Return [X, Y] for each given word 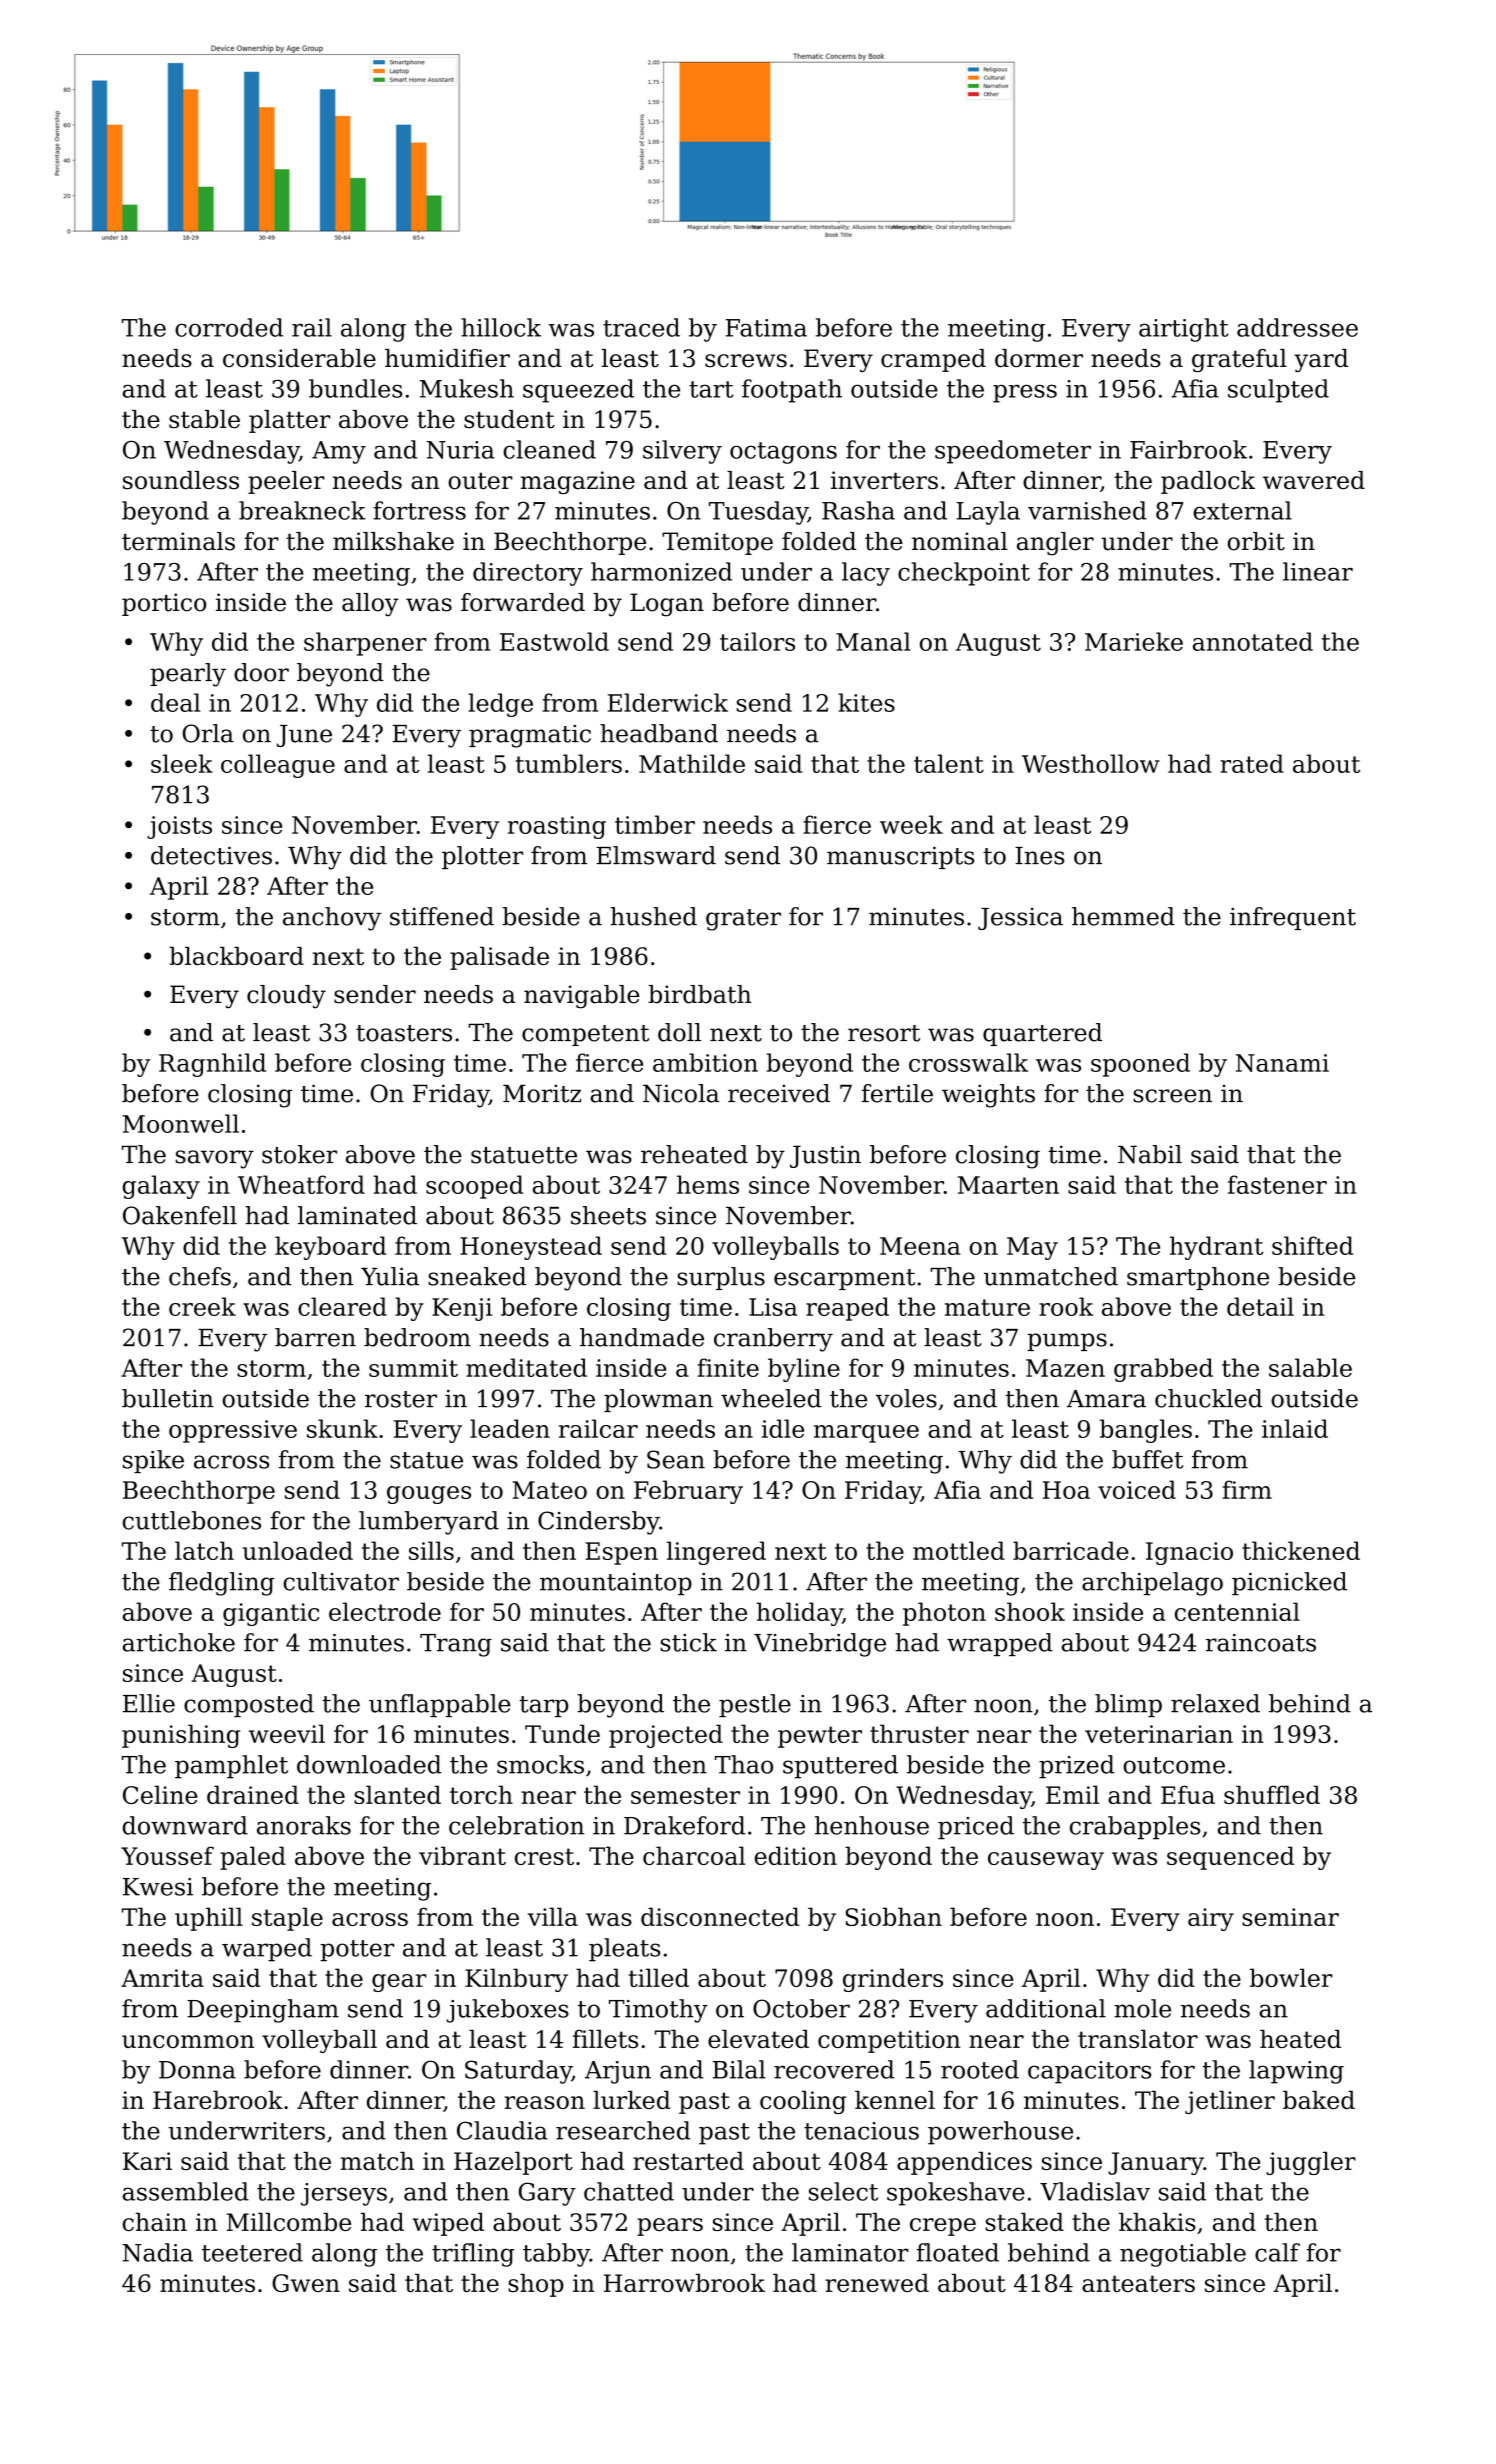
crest [544, 1856]
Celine [160, 1794]
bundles [355, 388]
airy [1211, 1919]
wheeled [771, 1398]
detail [1260, 1306]
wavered [1314, 480]
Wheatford [301, 1184]
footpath [792, 391]
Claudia [502, 2130]
